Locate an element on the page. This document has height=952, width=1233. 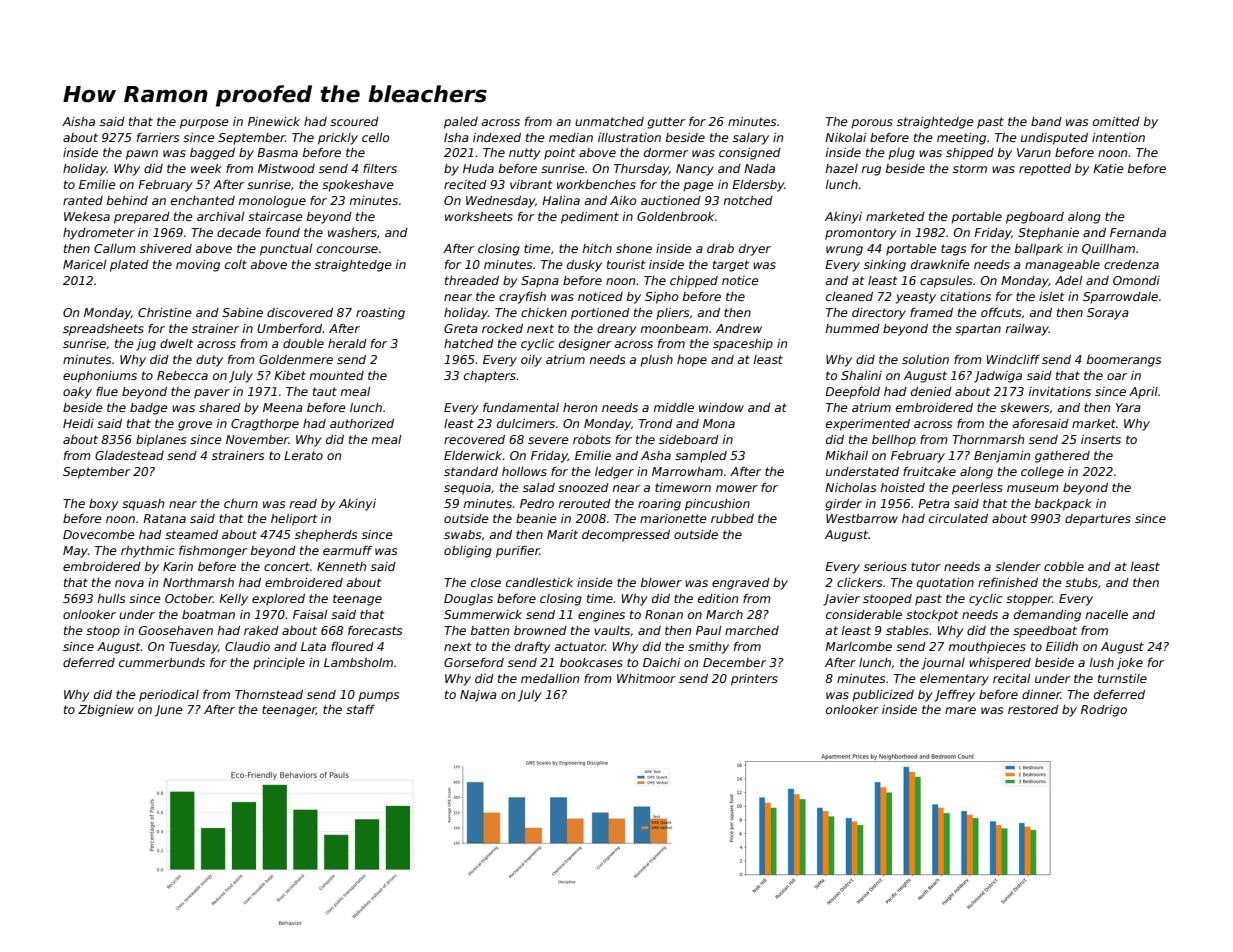
concert is located at coordinates (287, 566).
